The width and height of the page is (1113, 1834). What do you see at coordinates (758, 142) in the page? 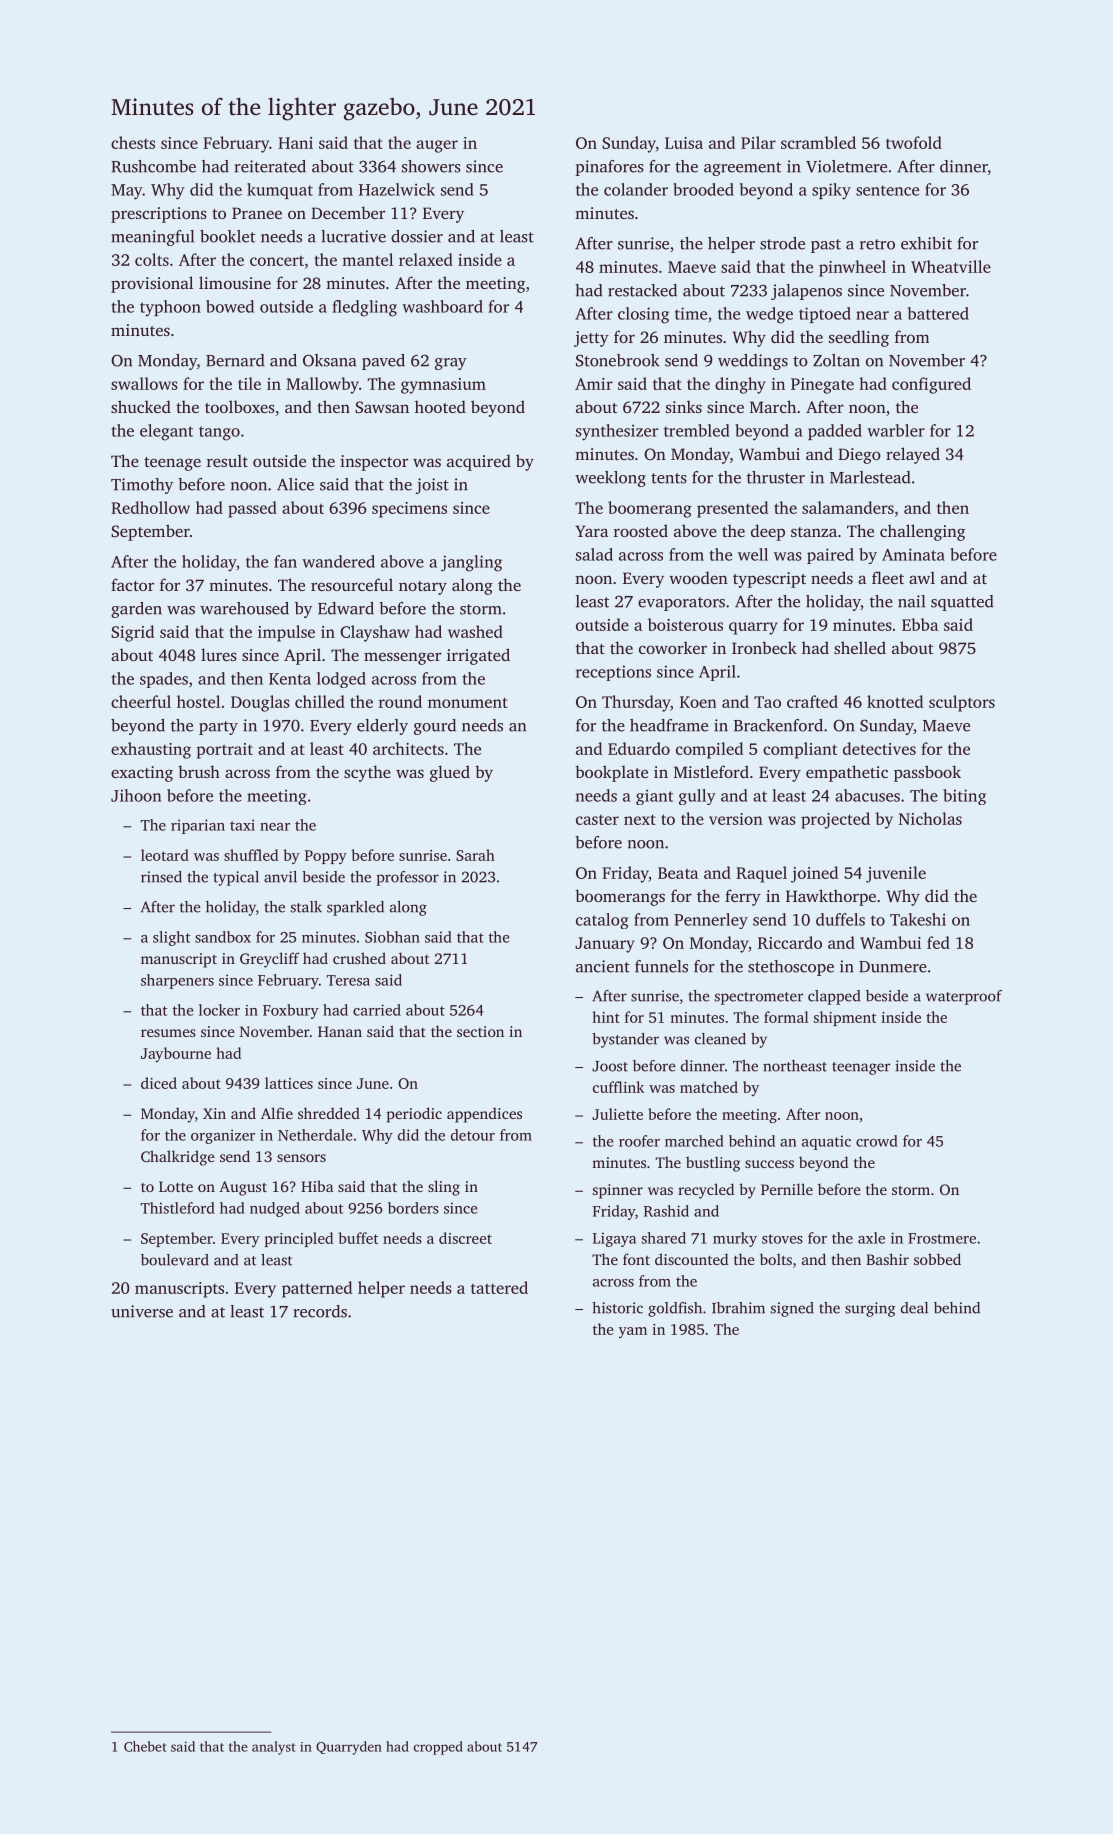
I see `Pilar` at bounding box center [758, 142].
